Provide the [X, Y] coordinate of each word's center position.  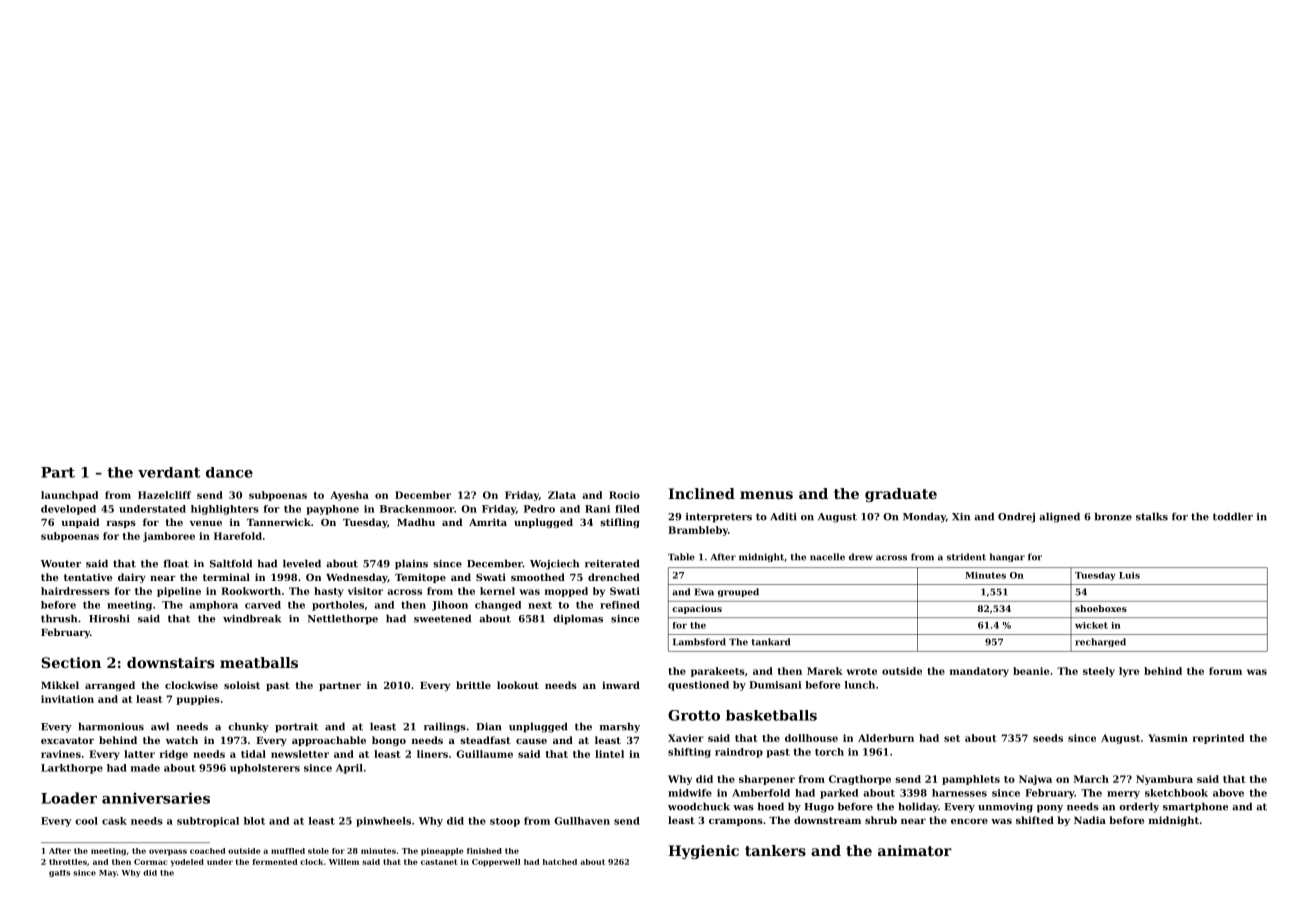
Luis [1129, 575]
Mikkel [60, 685]
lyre [1129, 672]
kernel [497, 591]
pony [1050, 809]
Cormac [151, 862]
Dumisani [775, 685]
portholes [338, 606]
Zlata [562, 495]
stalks [1152, 516]
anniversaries [156, 798]
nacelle [827, 557]
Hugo [819, 808]
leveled [302, 563]
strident [966, 557]
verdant [169, 472]
